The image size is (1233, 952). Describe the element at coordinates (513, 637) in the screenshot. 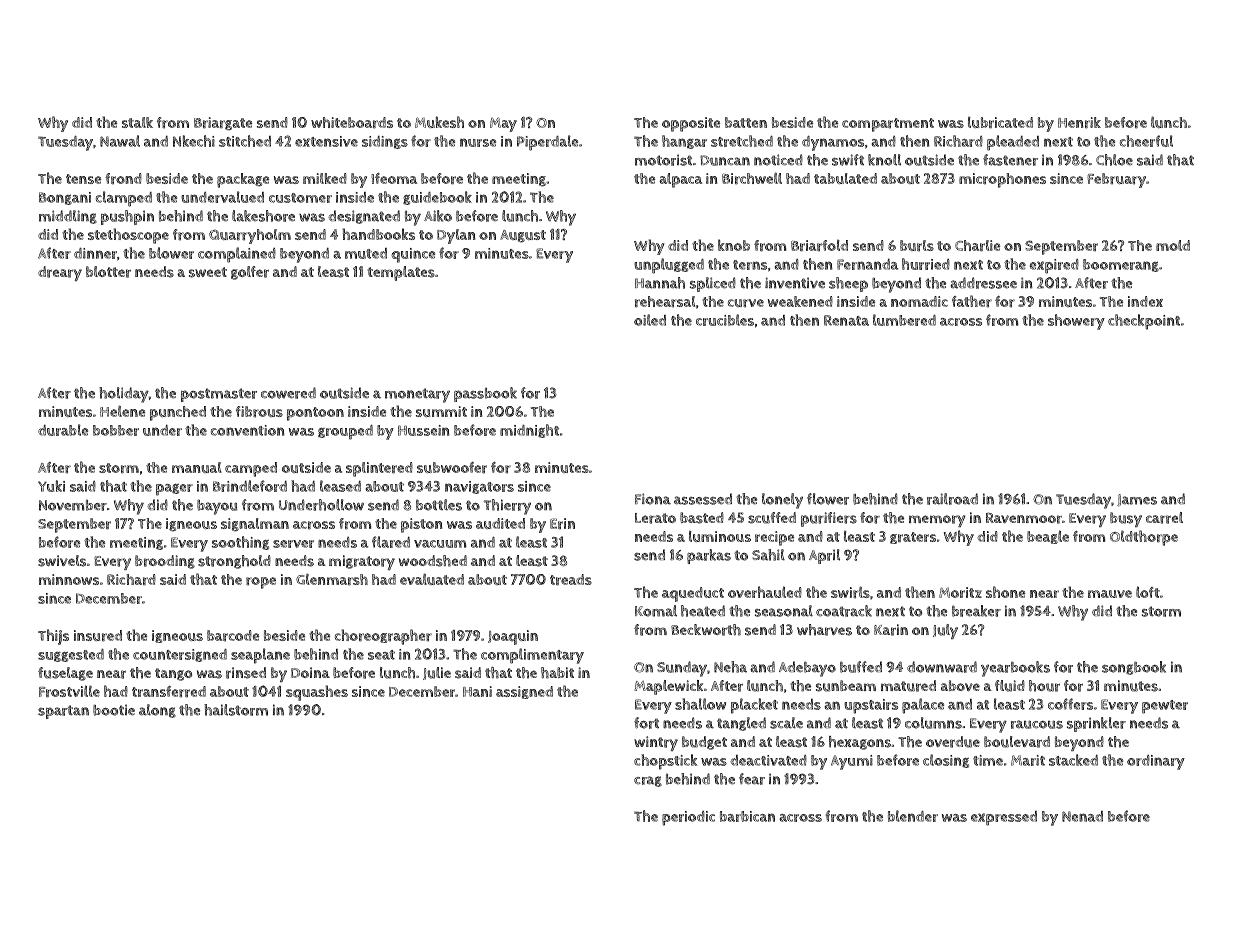

I see `Joaquin` at that location.
